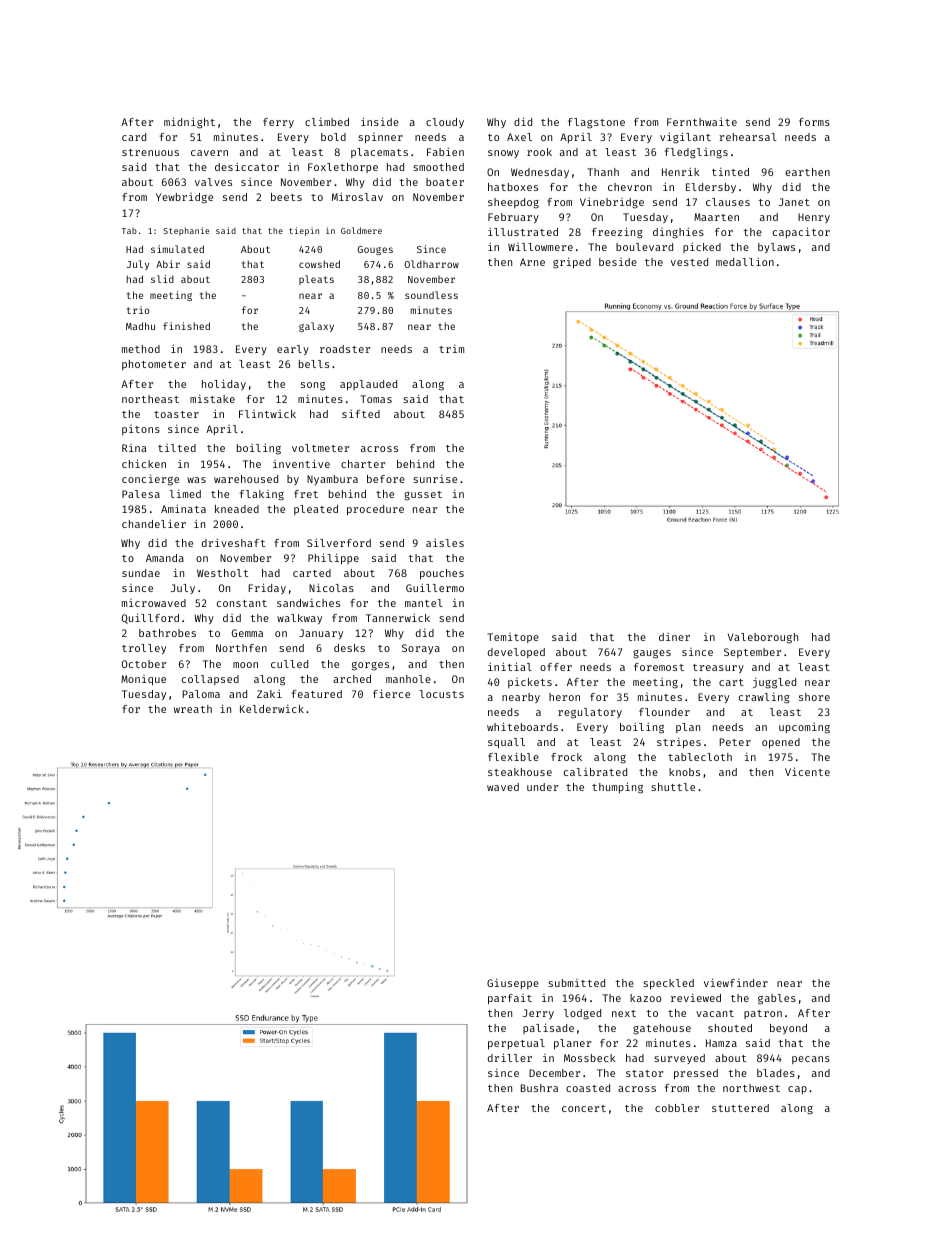 The height and width of the screenshot is (1233, 952). Describe the element at coordinates (763, 638) in the screenshot. I see `Valeborough` at that location.
